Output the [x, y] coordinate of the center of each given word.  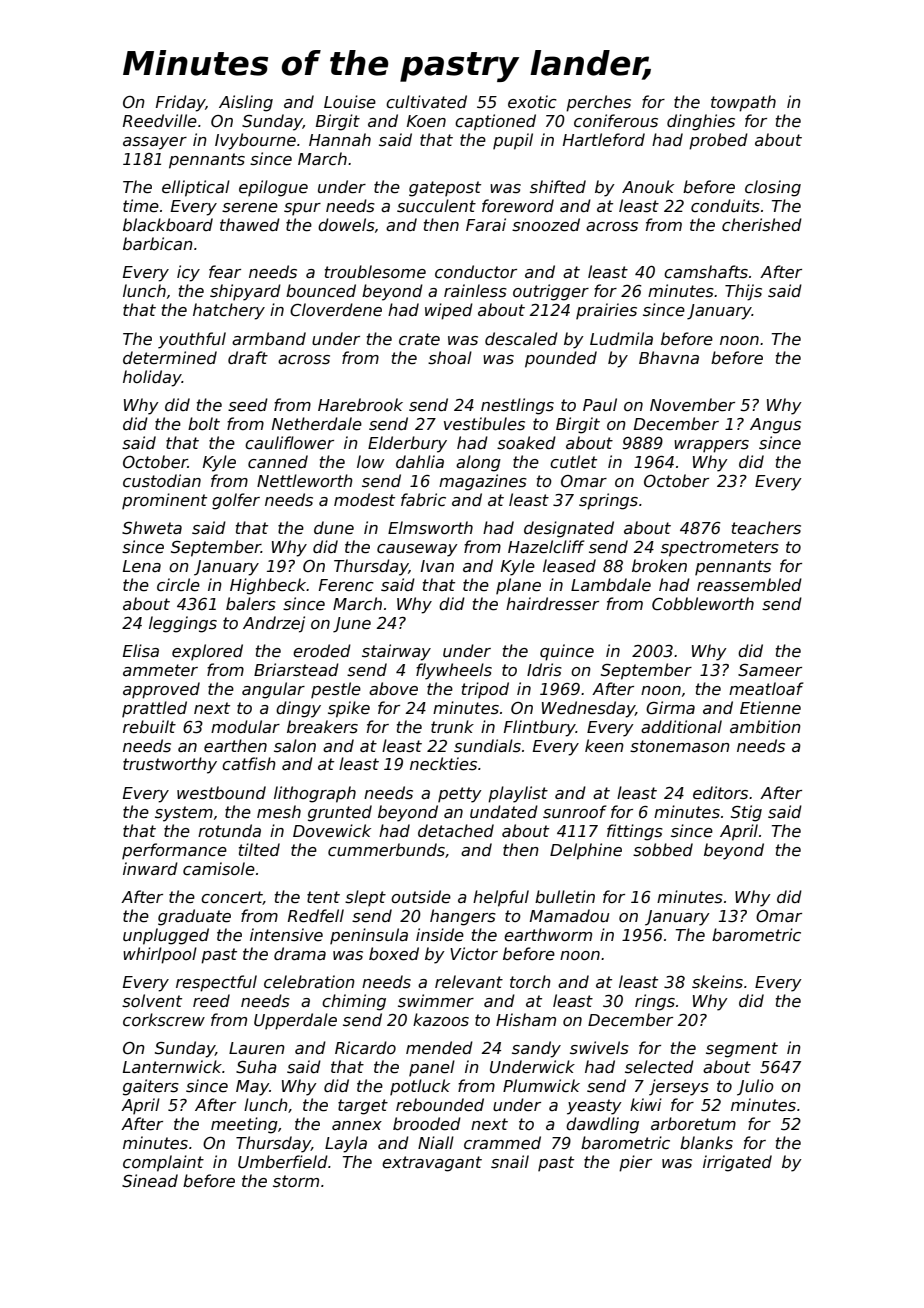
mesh [279, 812]
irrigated [737, 1163]
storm [296, 1181]
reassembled [749, 585]
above [393, 689]
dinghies [701, 122]
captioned [495, 122]
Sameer [770, 670]
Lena [142, 566]
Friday [180, 103]
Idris [544, 670]
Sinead [150, 1181]
